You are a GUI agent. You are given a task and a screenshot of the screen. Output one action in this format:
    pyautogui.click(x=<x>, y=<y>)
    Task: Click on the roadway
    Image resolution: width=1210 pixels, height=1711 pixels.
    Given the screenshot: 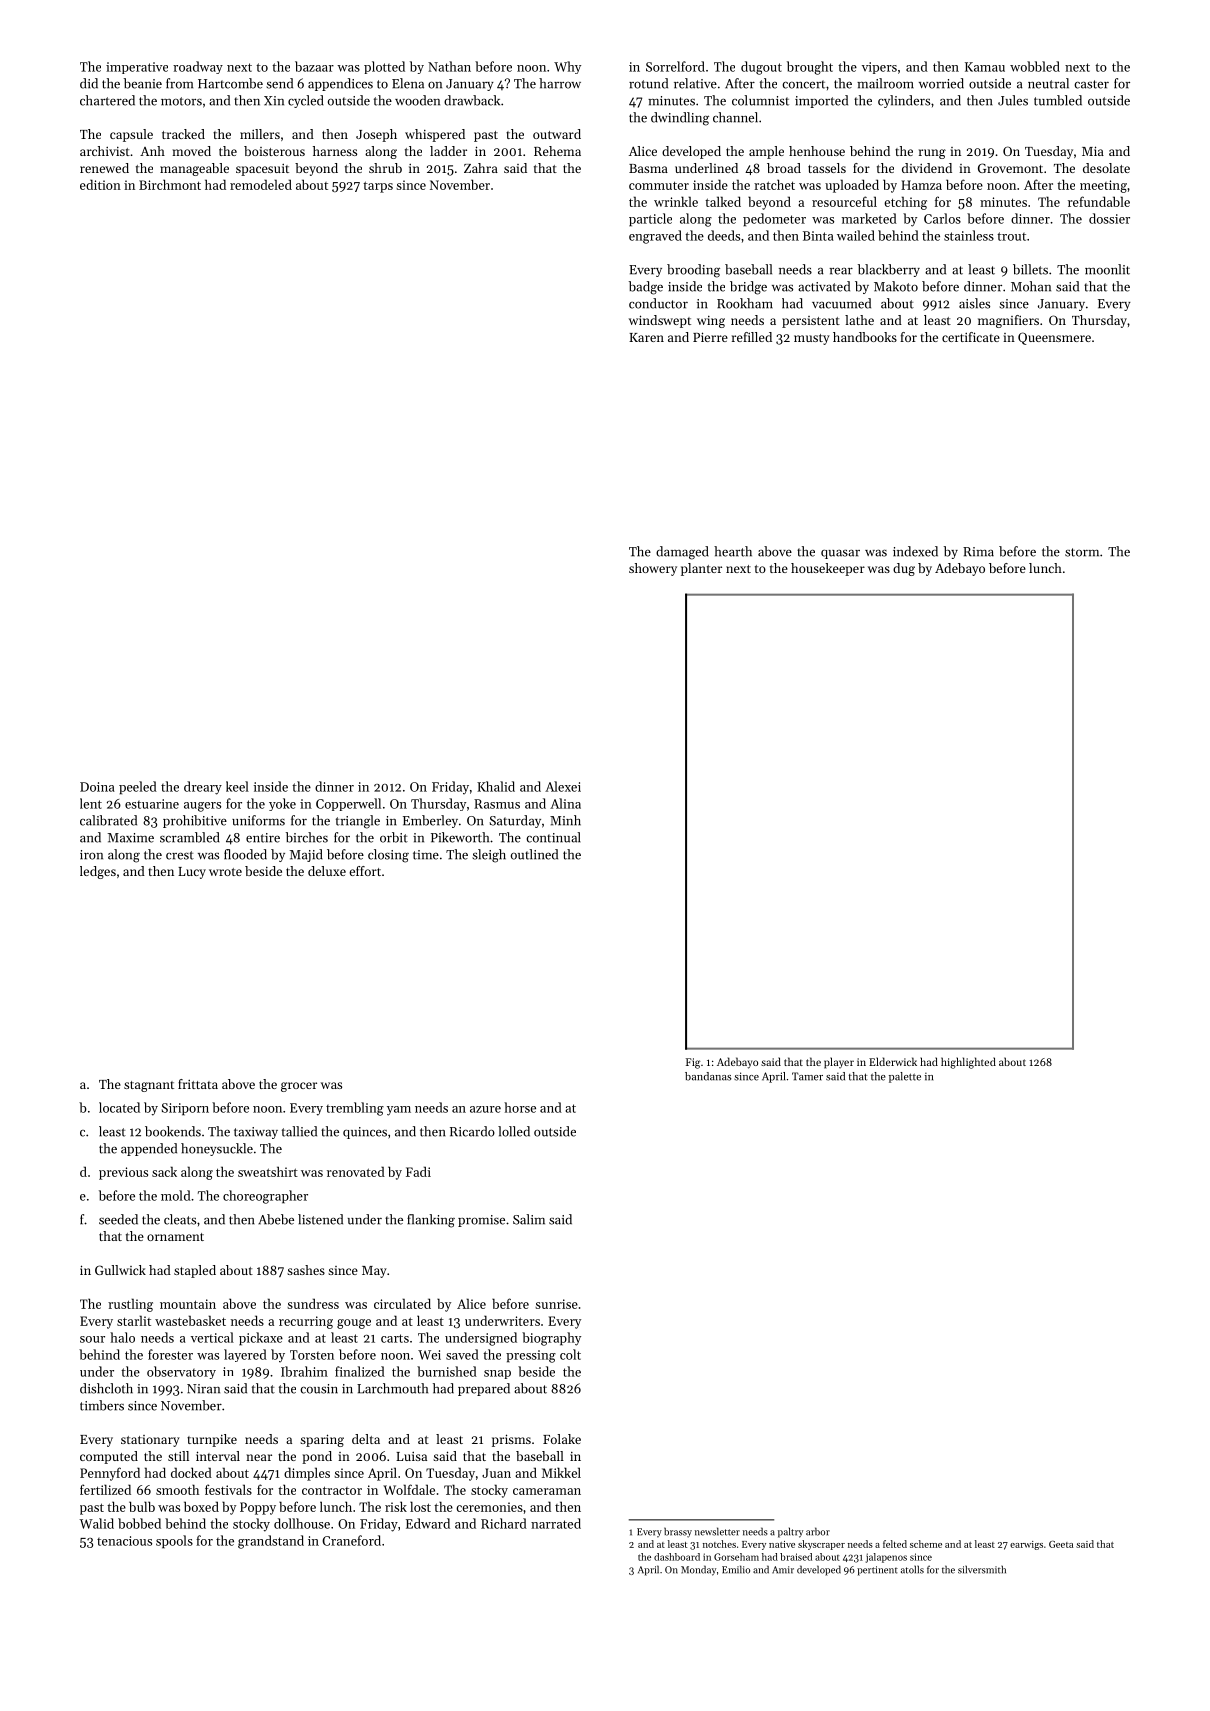 What is the action you would take?
    pyautogui.click(x=198, y=67)
